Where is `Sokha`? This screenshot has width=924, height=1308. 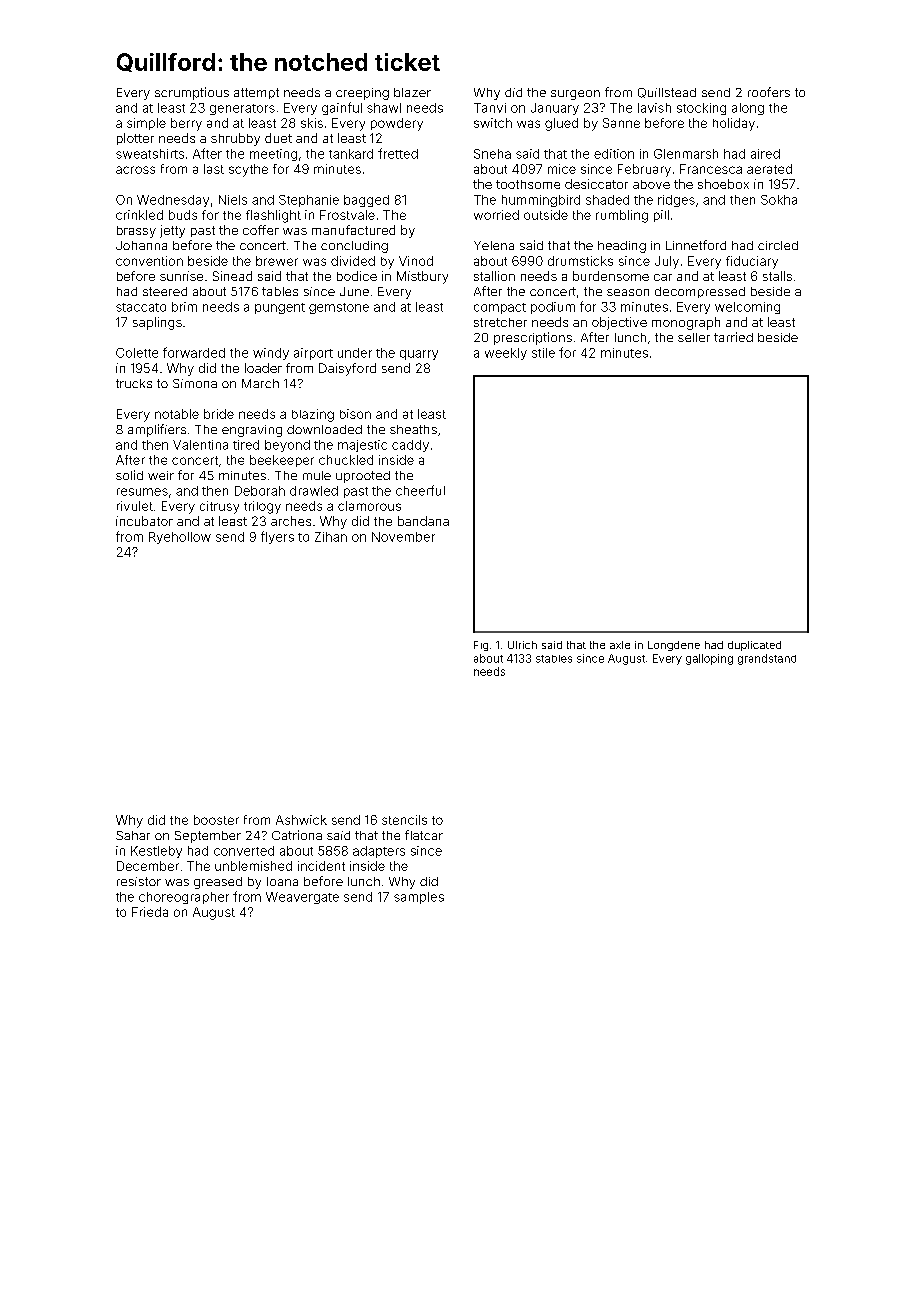
Sokha is located at coordinates (779, 200).
